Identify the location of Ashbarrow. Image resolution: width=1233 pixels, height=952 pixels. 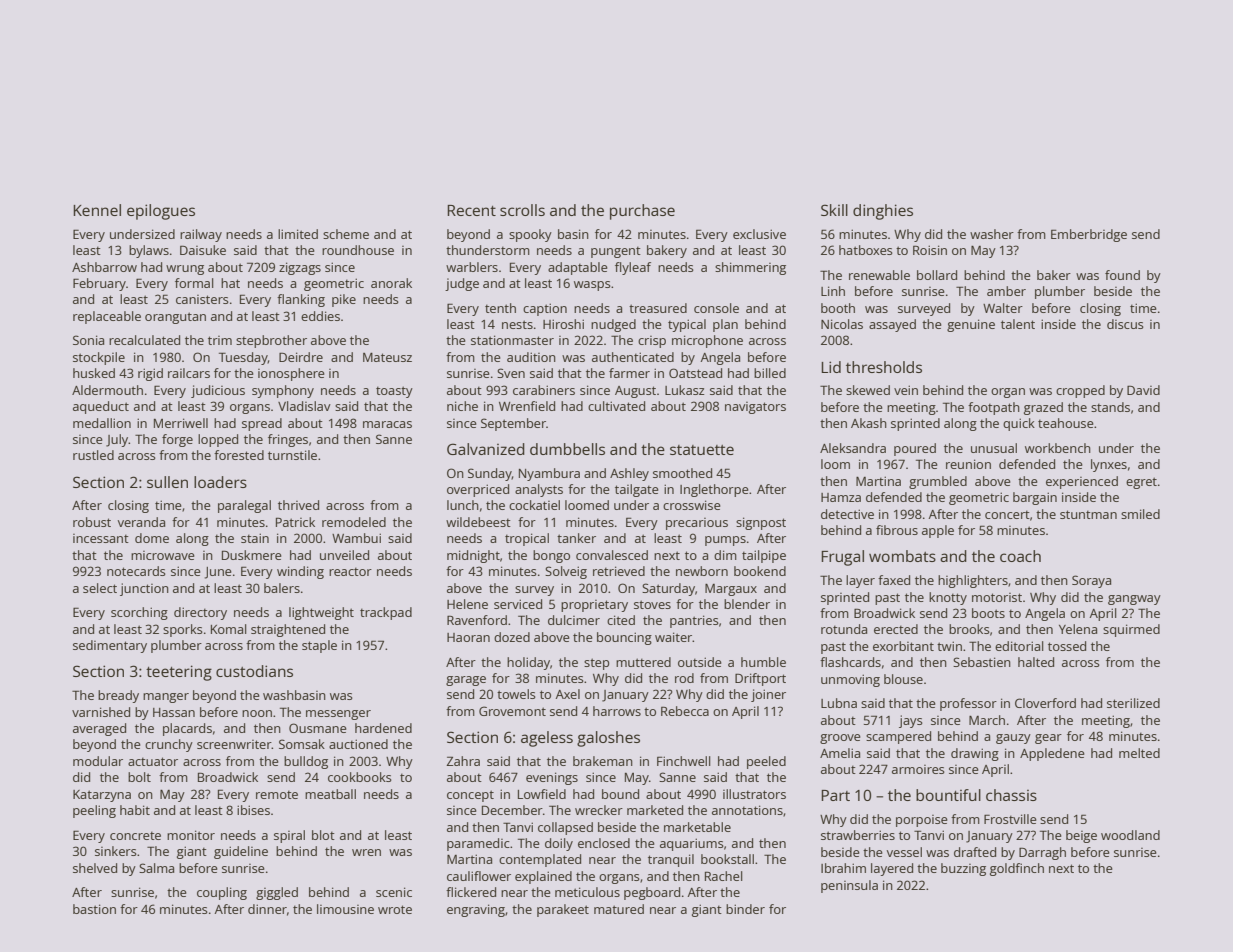
(104, 267).
